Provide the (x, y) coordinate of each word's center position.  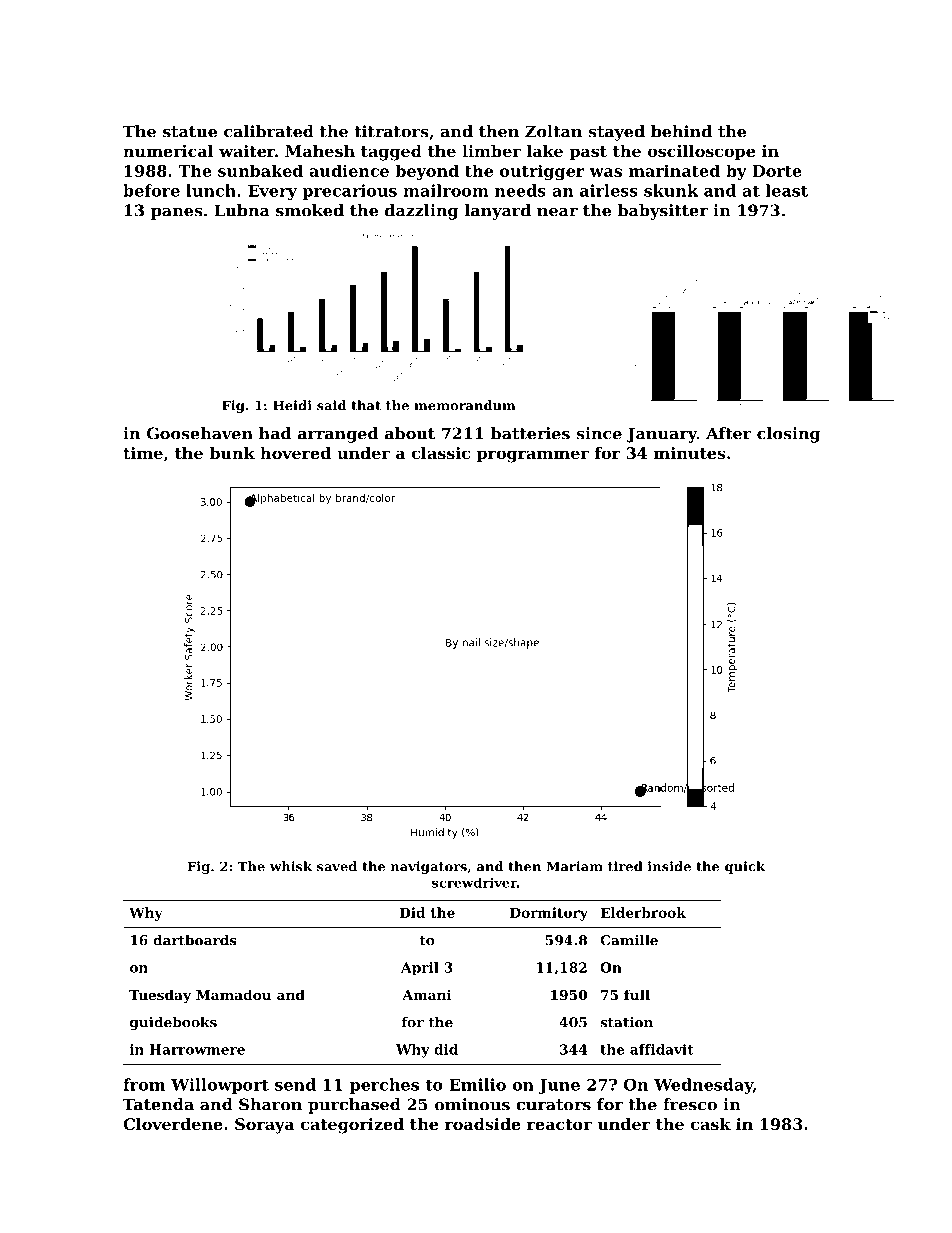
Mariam (575, 866)
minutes (690, 453)
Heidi (292, 405)
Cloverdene (173, 1124)
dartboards (195, 940)
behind (681, 131)
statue (190, 132)
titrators (391, 131)
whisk (291, 866)
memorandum (465, 405)
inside (669, 866)
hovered (295, 453)
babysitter (663, 212)
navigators (429, 867)
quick (745, 867)
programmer (533, 456)
